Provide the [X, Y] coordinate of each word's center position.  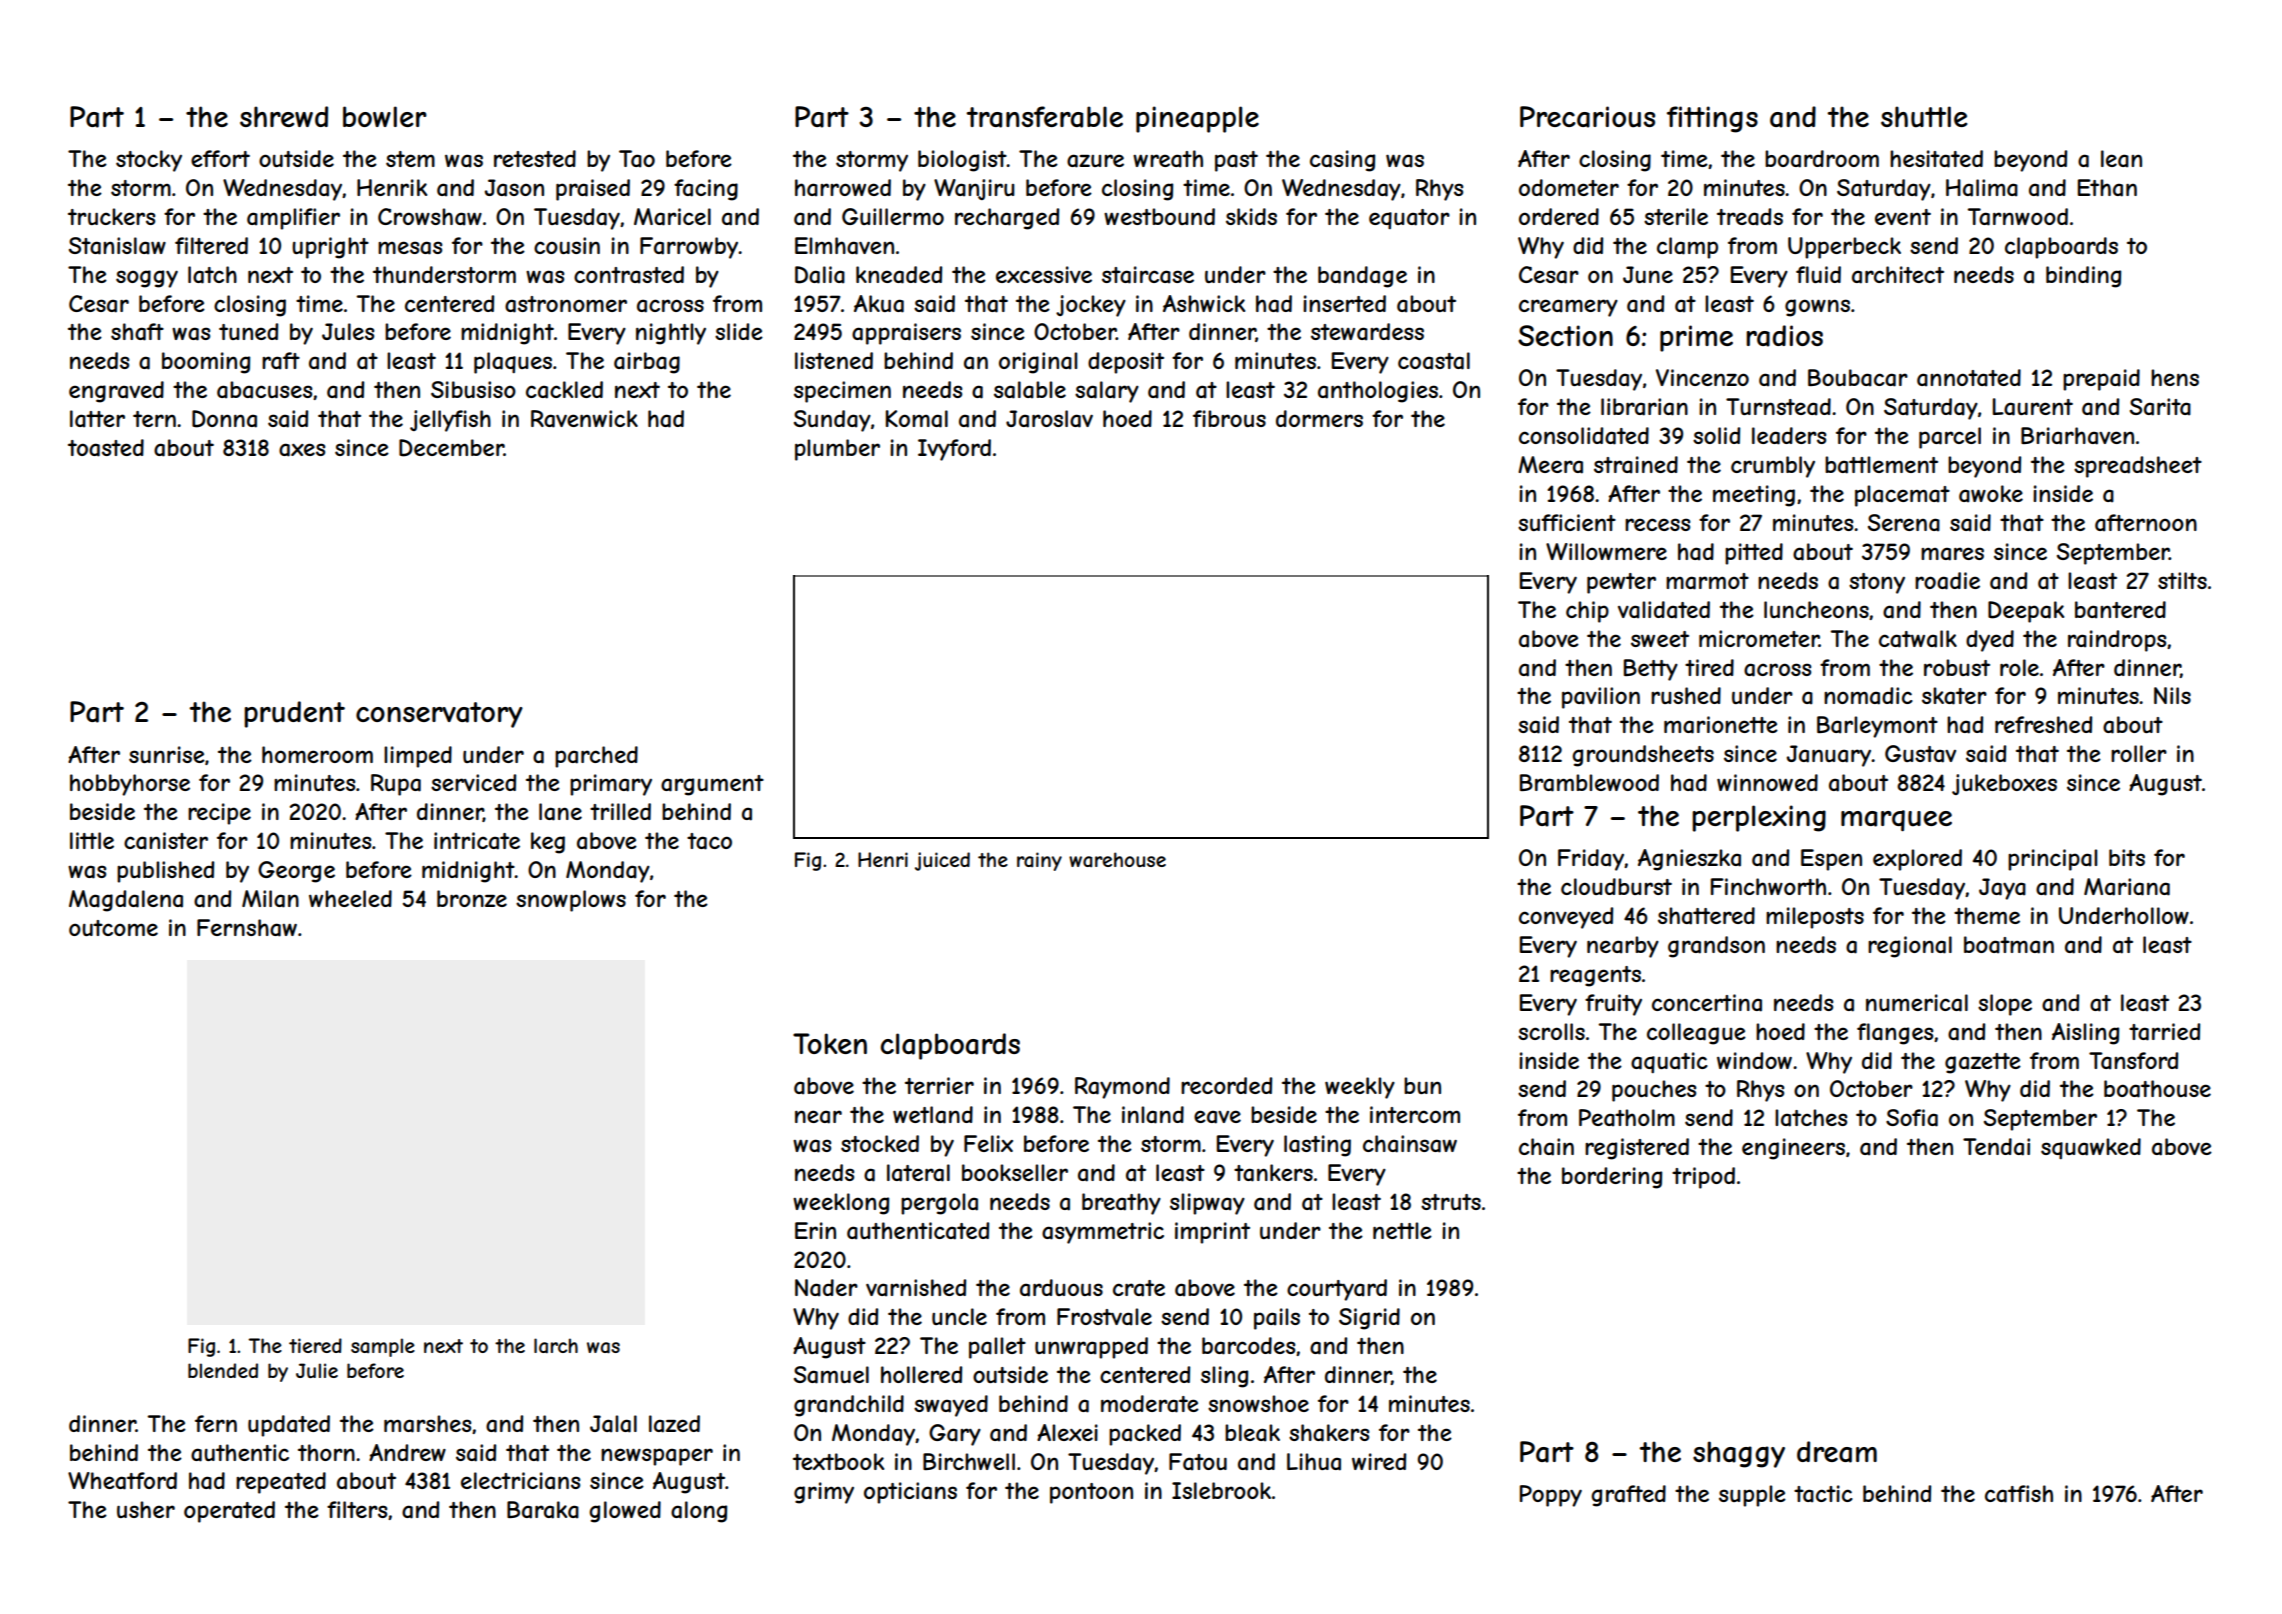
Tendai [1996, 1147]
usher [146, 1509]
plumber [837, 450]
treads [1750, 217]
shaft [137, 332]
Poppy [1551, 1496]
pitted [1754, 554]
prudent [294, 714]
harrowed [843, 188]
